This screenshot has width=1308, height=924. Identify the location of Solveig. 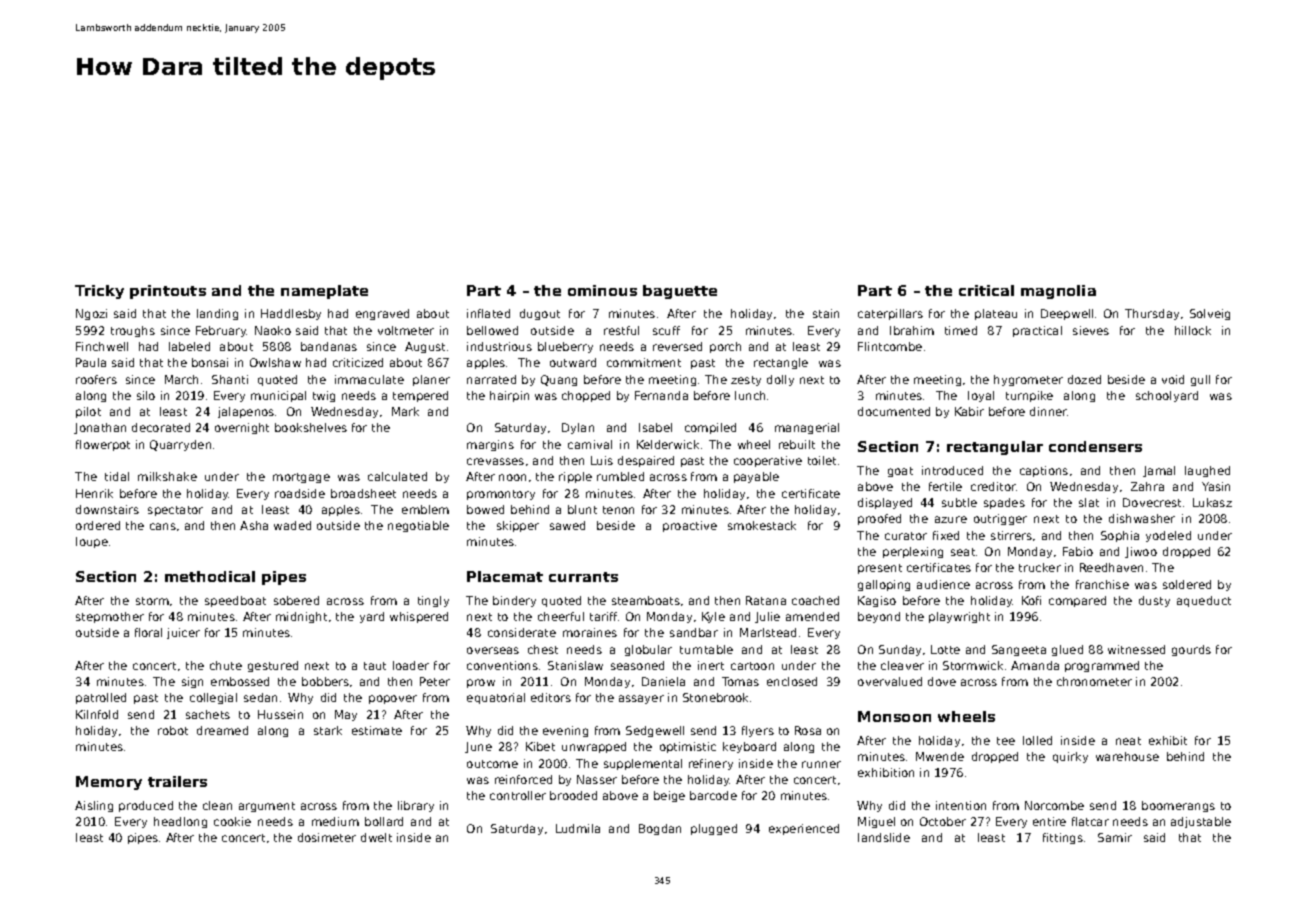
(1210, 314).
